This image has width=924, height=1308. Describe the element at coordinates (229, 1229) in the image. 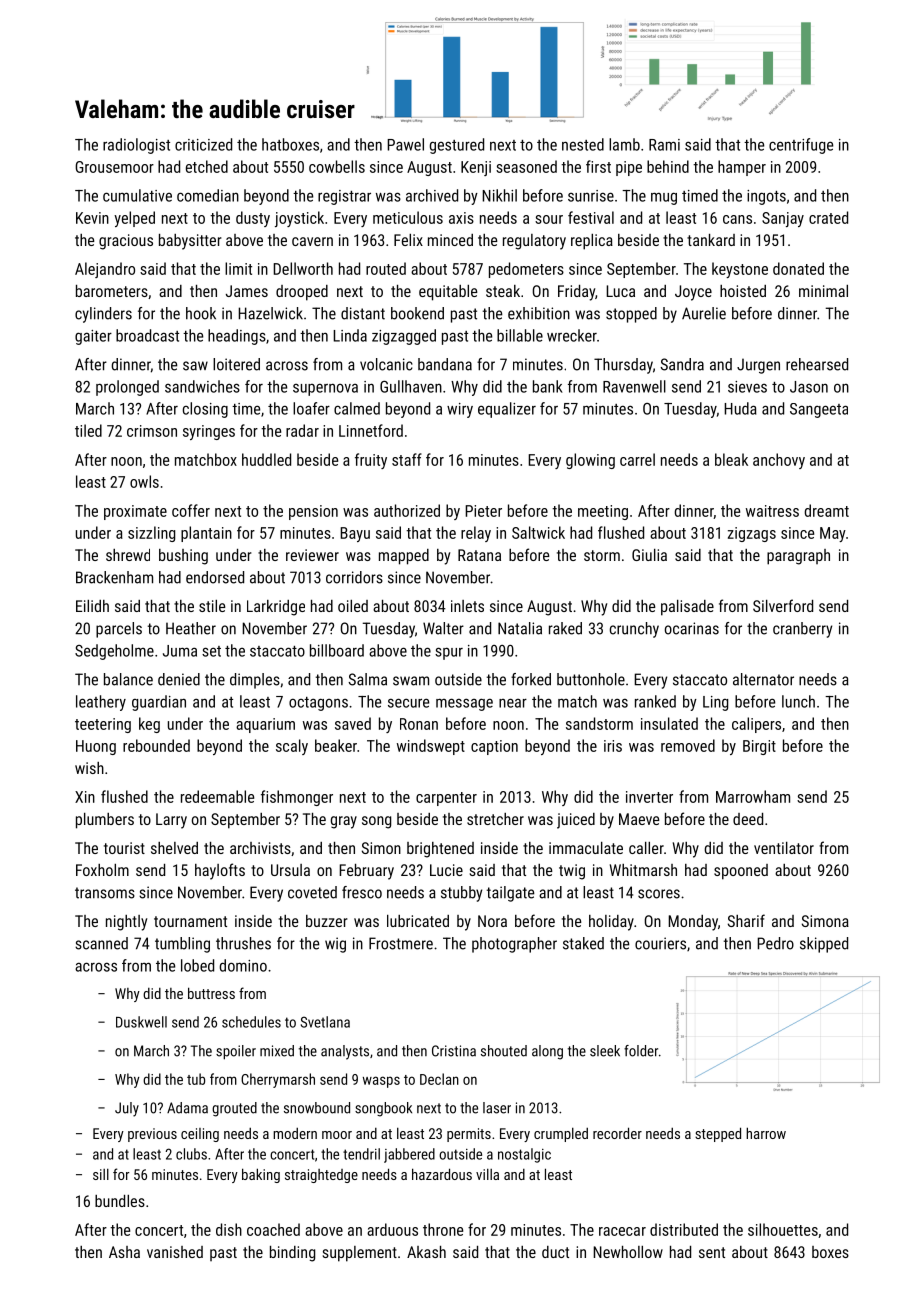

I see `dish` at that location.
